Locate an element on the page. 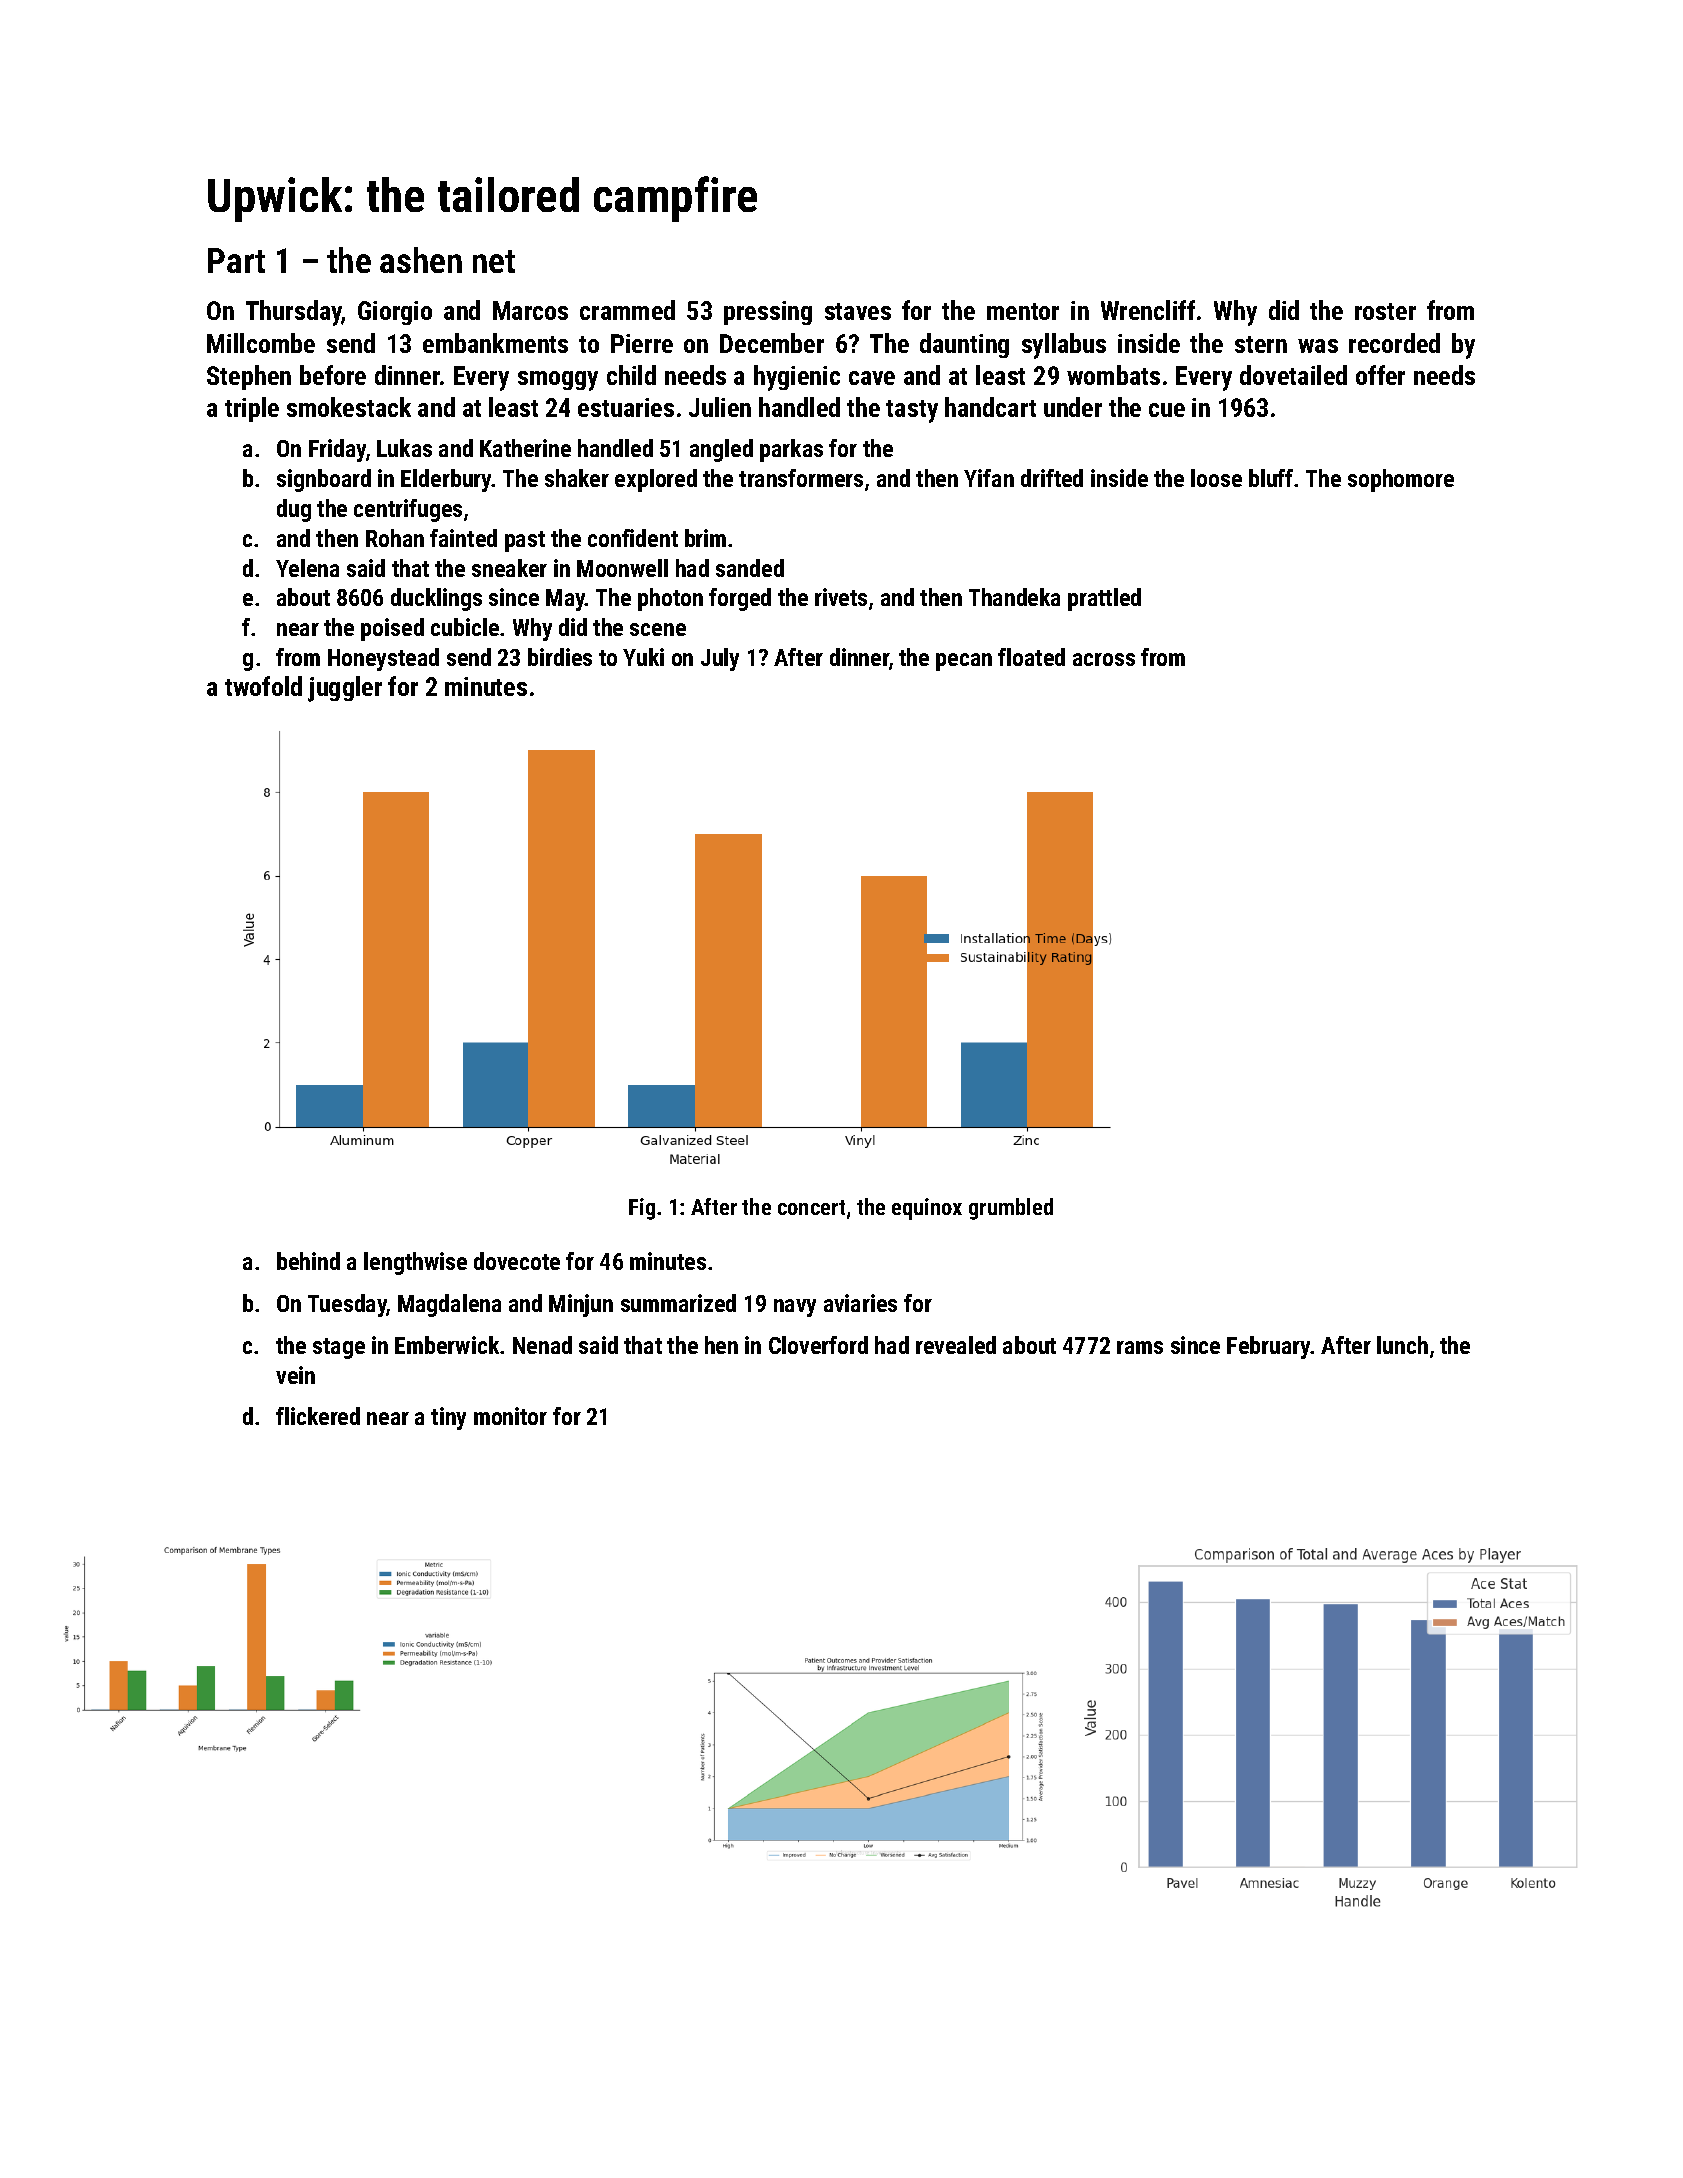 This page has height=2178, width=1683. twofold is located at coordinates (263, 686).
